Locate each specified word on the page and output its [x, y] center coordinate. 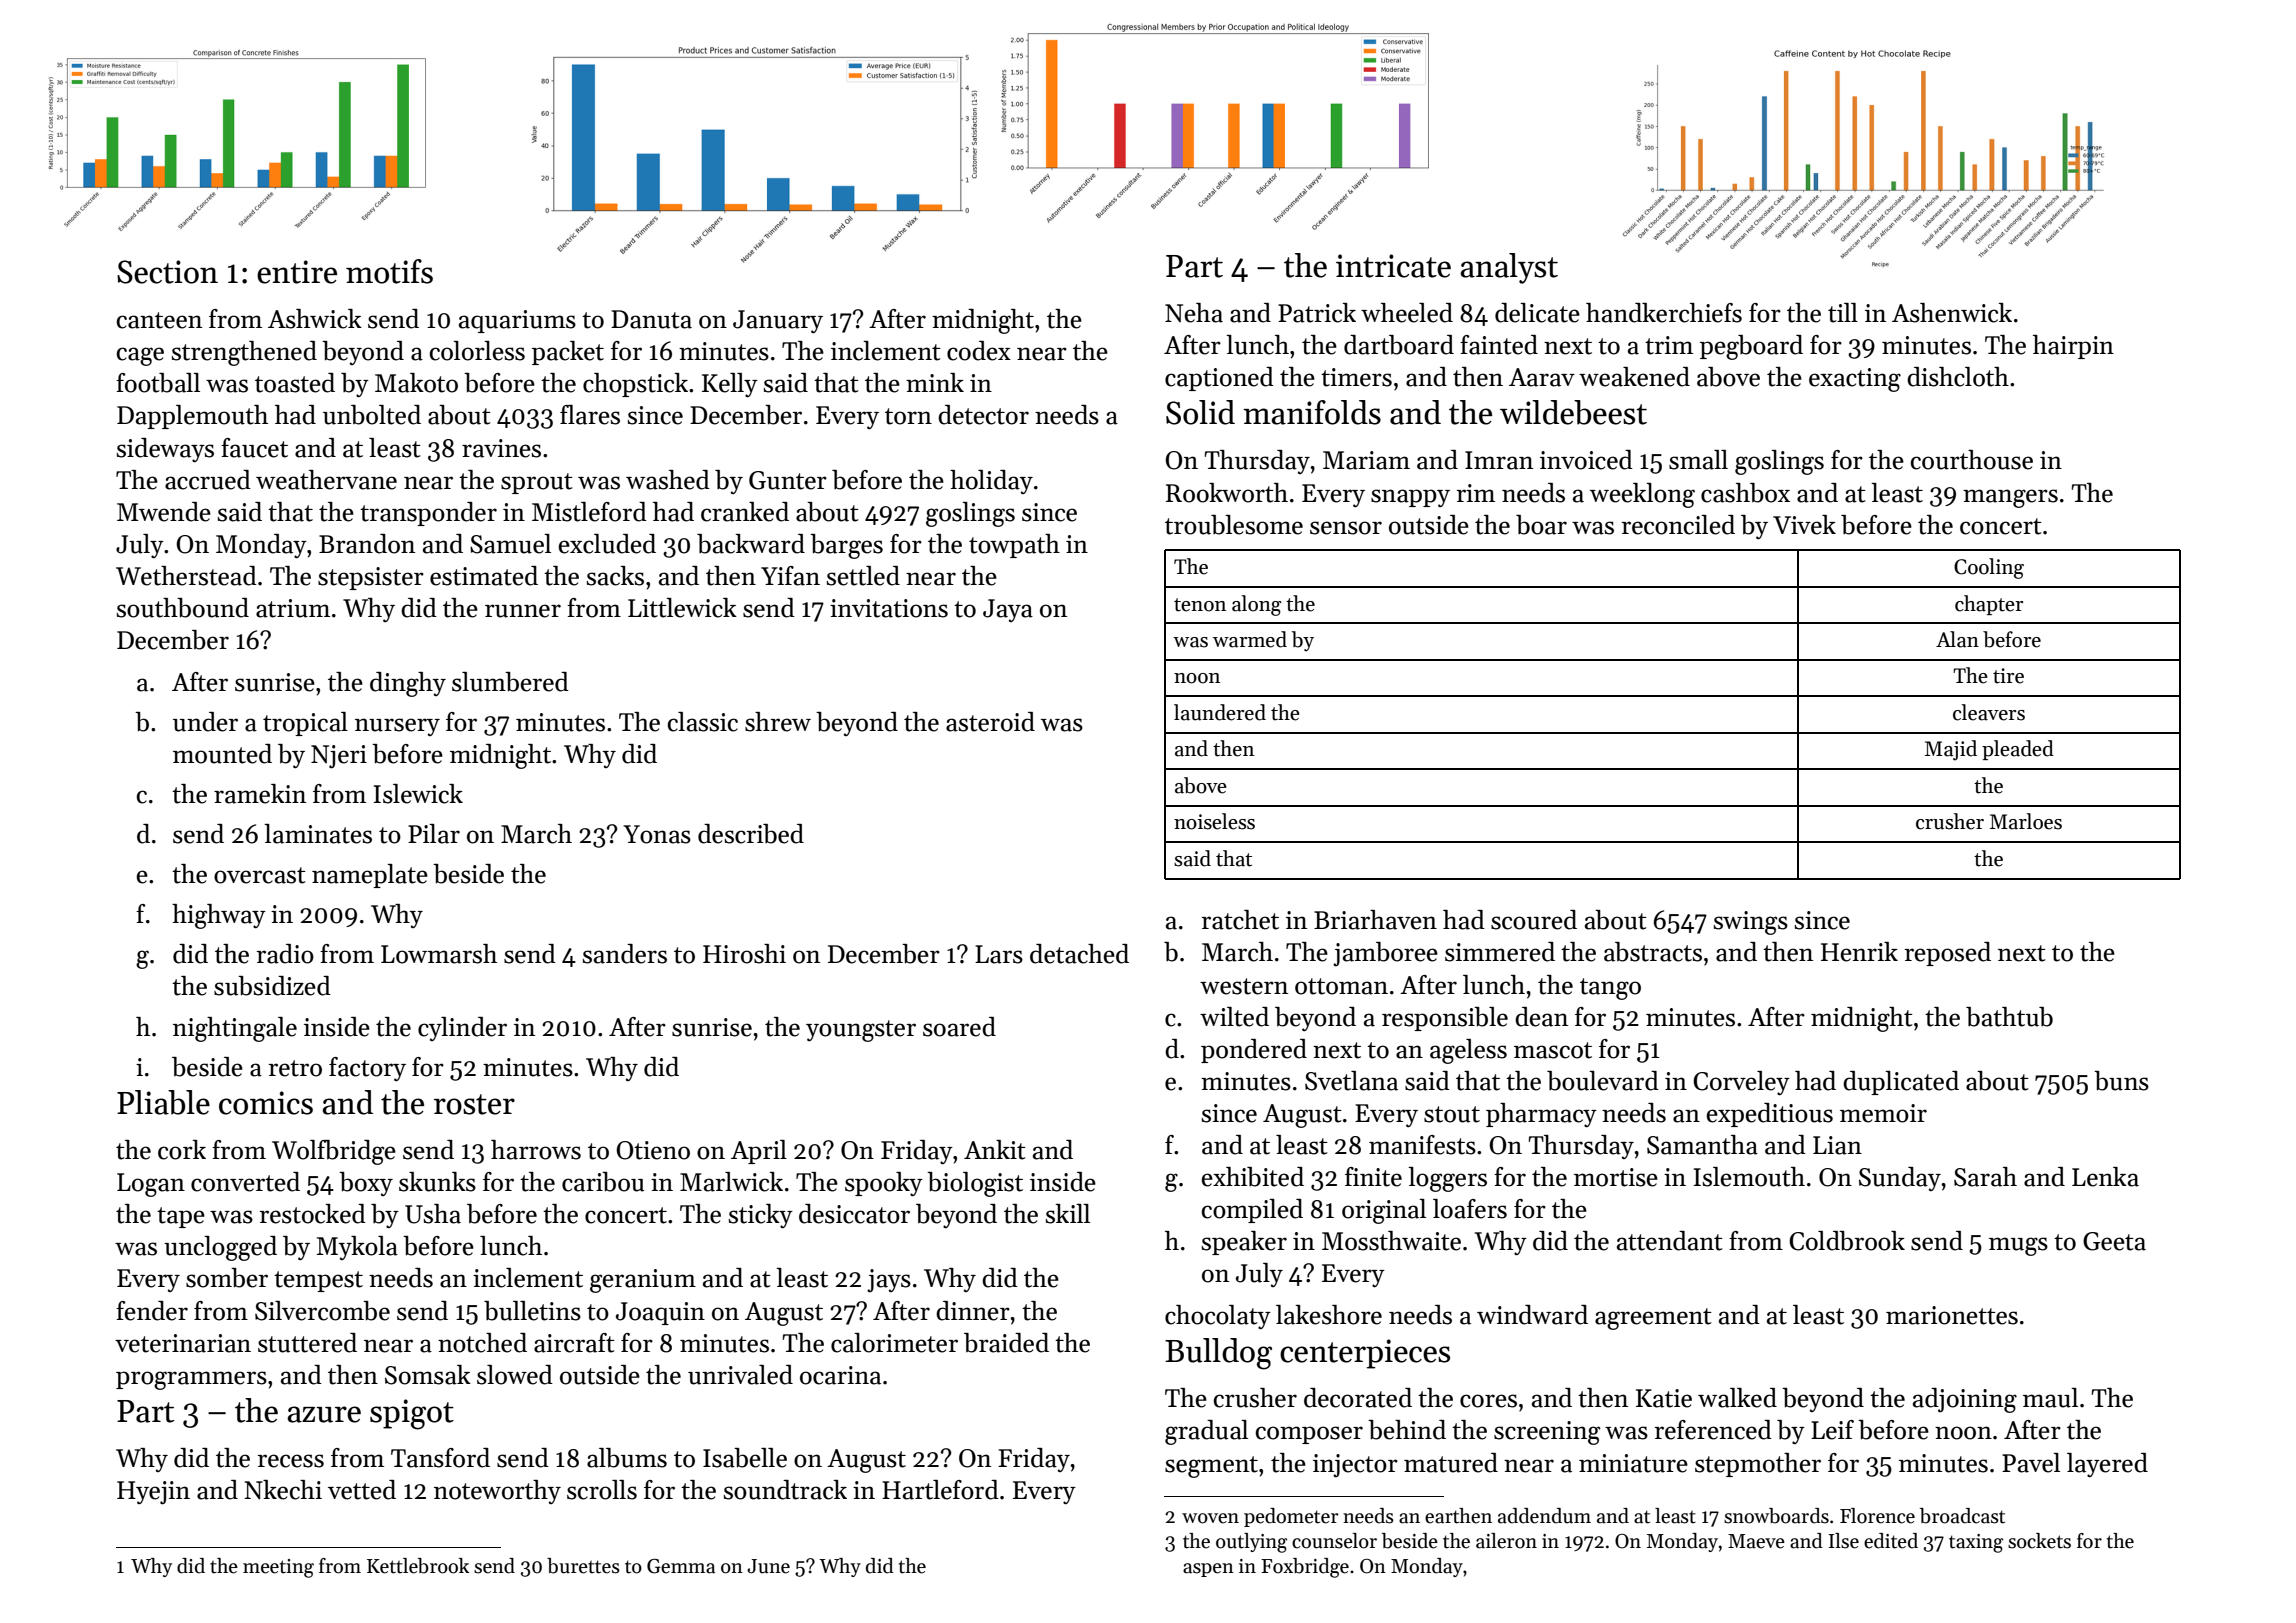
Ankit [995, 1150]
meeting [278, 1568]
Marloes [2026, 821]
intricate [1393, 266]
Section [167, 272]
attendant [1670, 1241]
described [751, 834]
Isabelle [745, 1458]
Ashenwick [1952, 313]
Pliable [163, 1102]
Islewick [418, 794]
